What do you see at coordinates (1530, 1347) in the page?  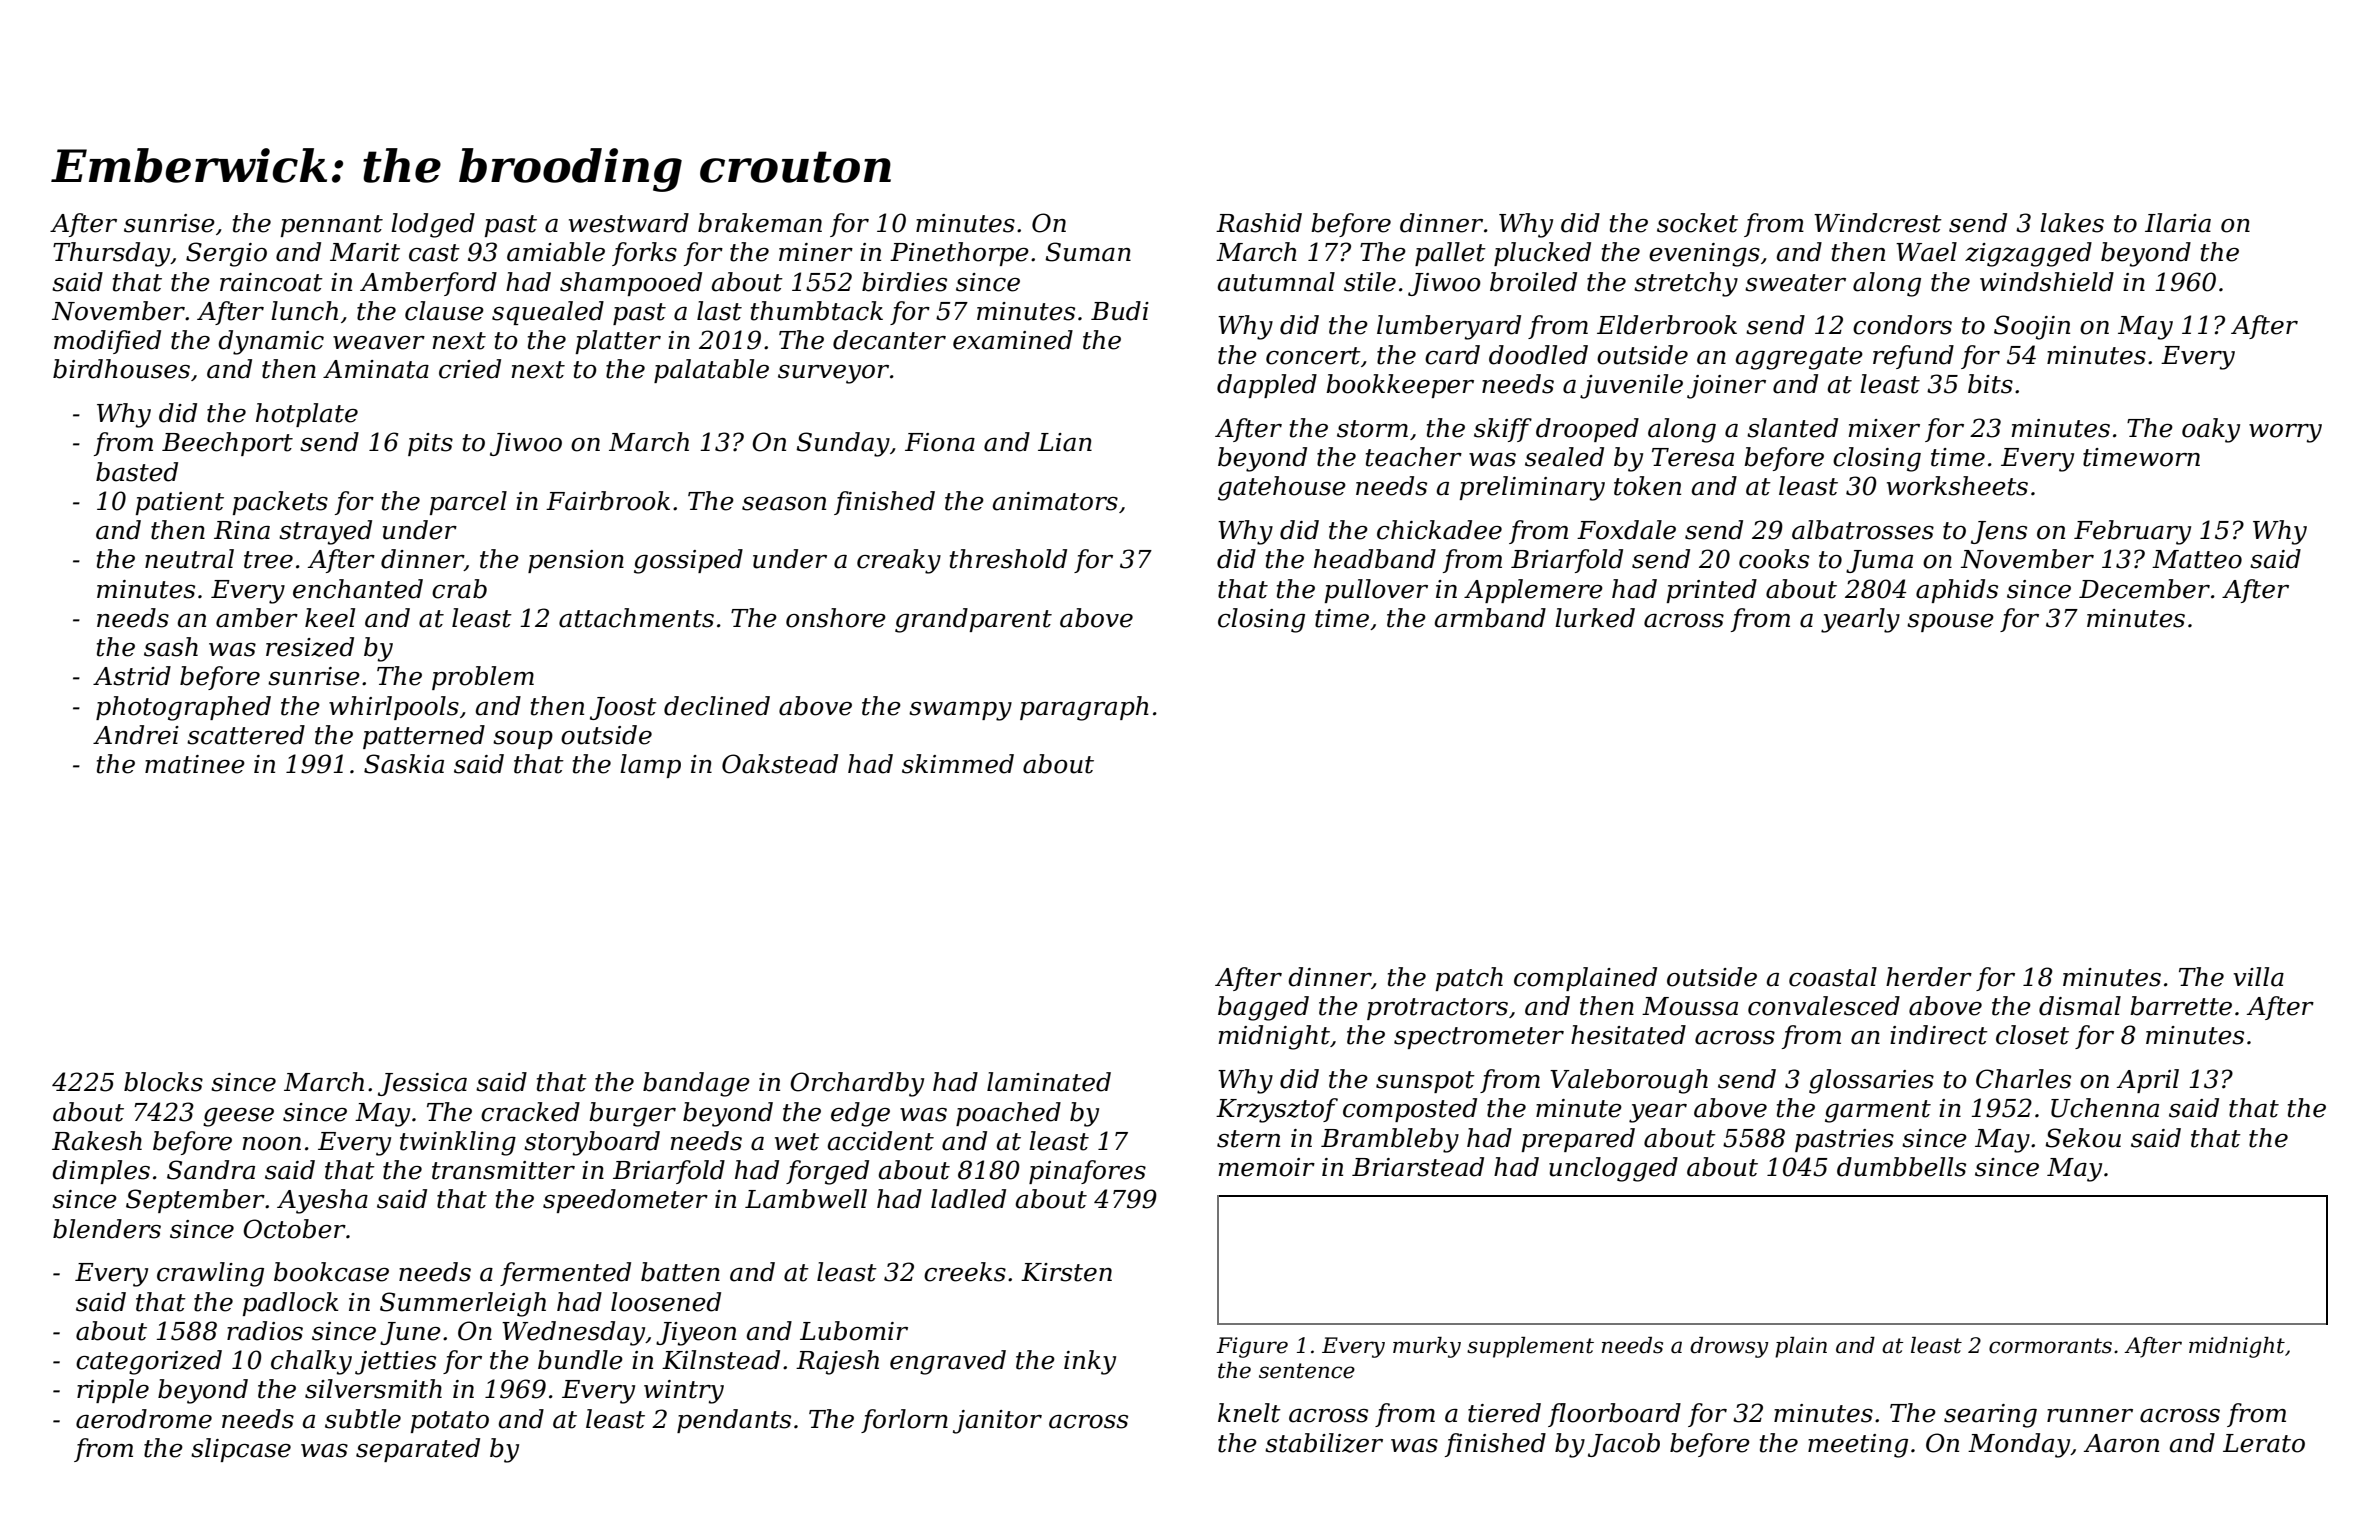 I see `supplement` at bounding box center [1530, 1347].
